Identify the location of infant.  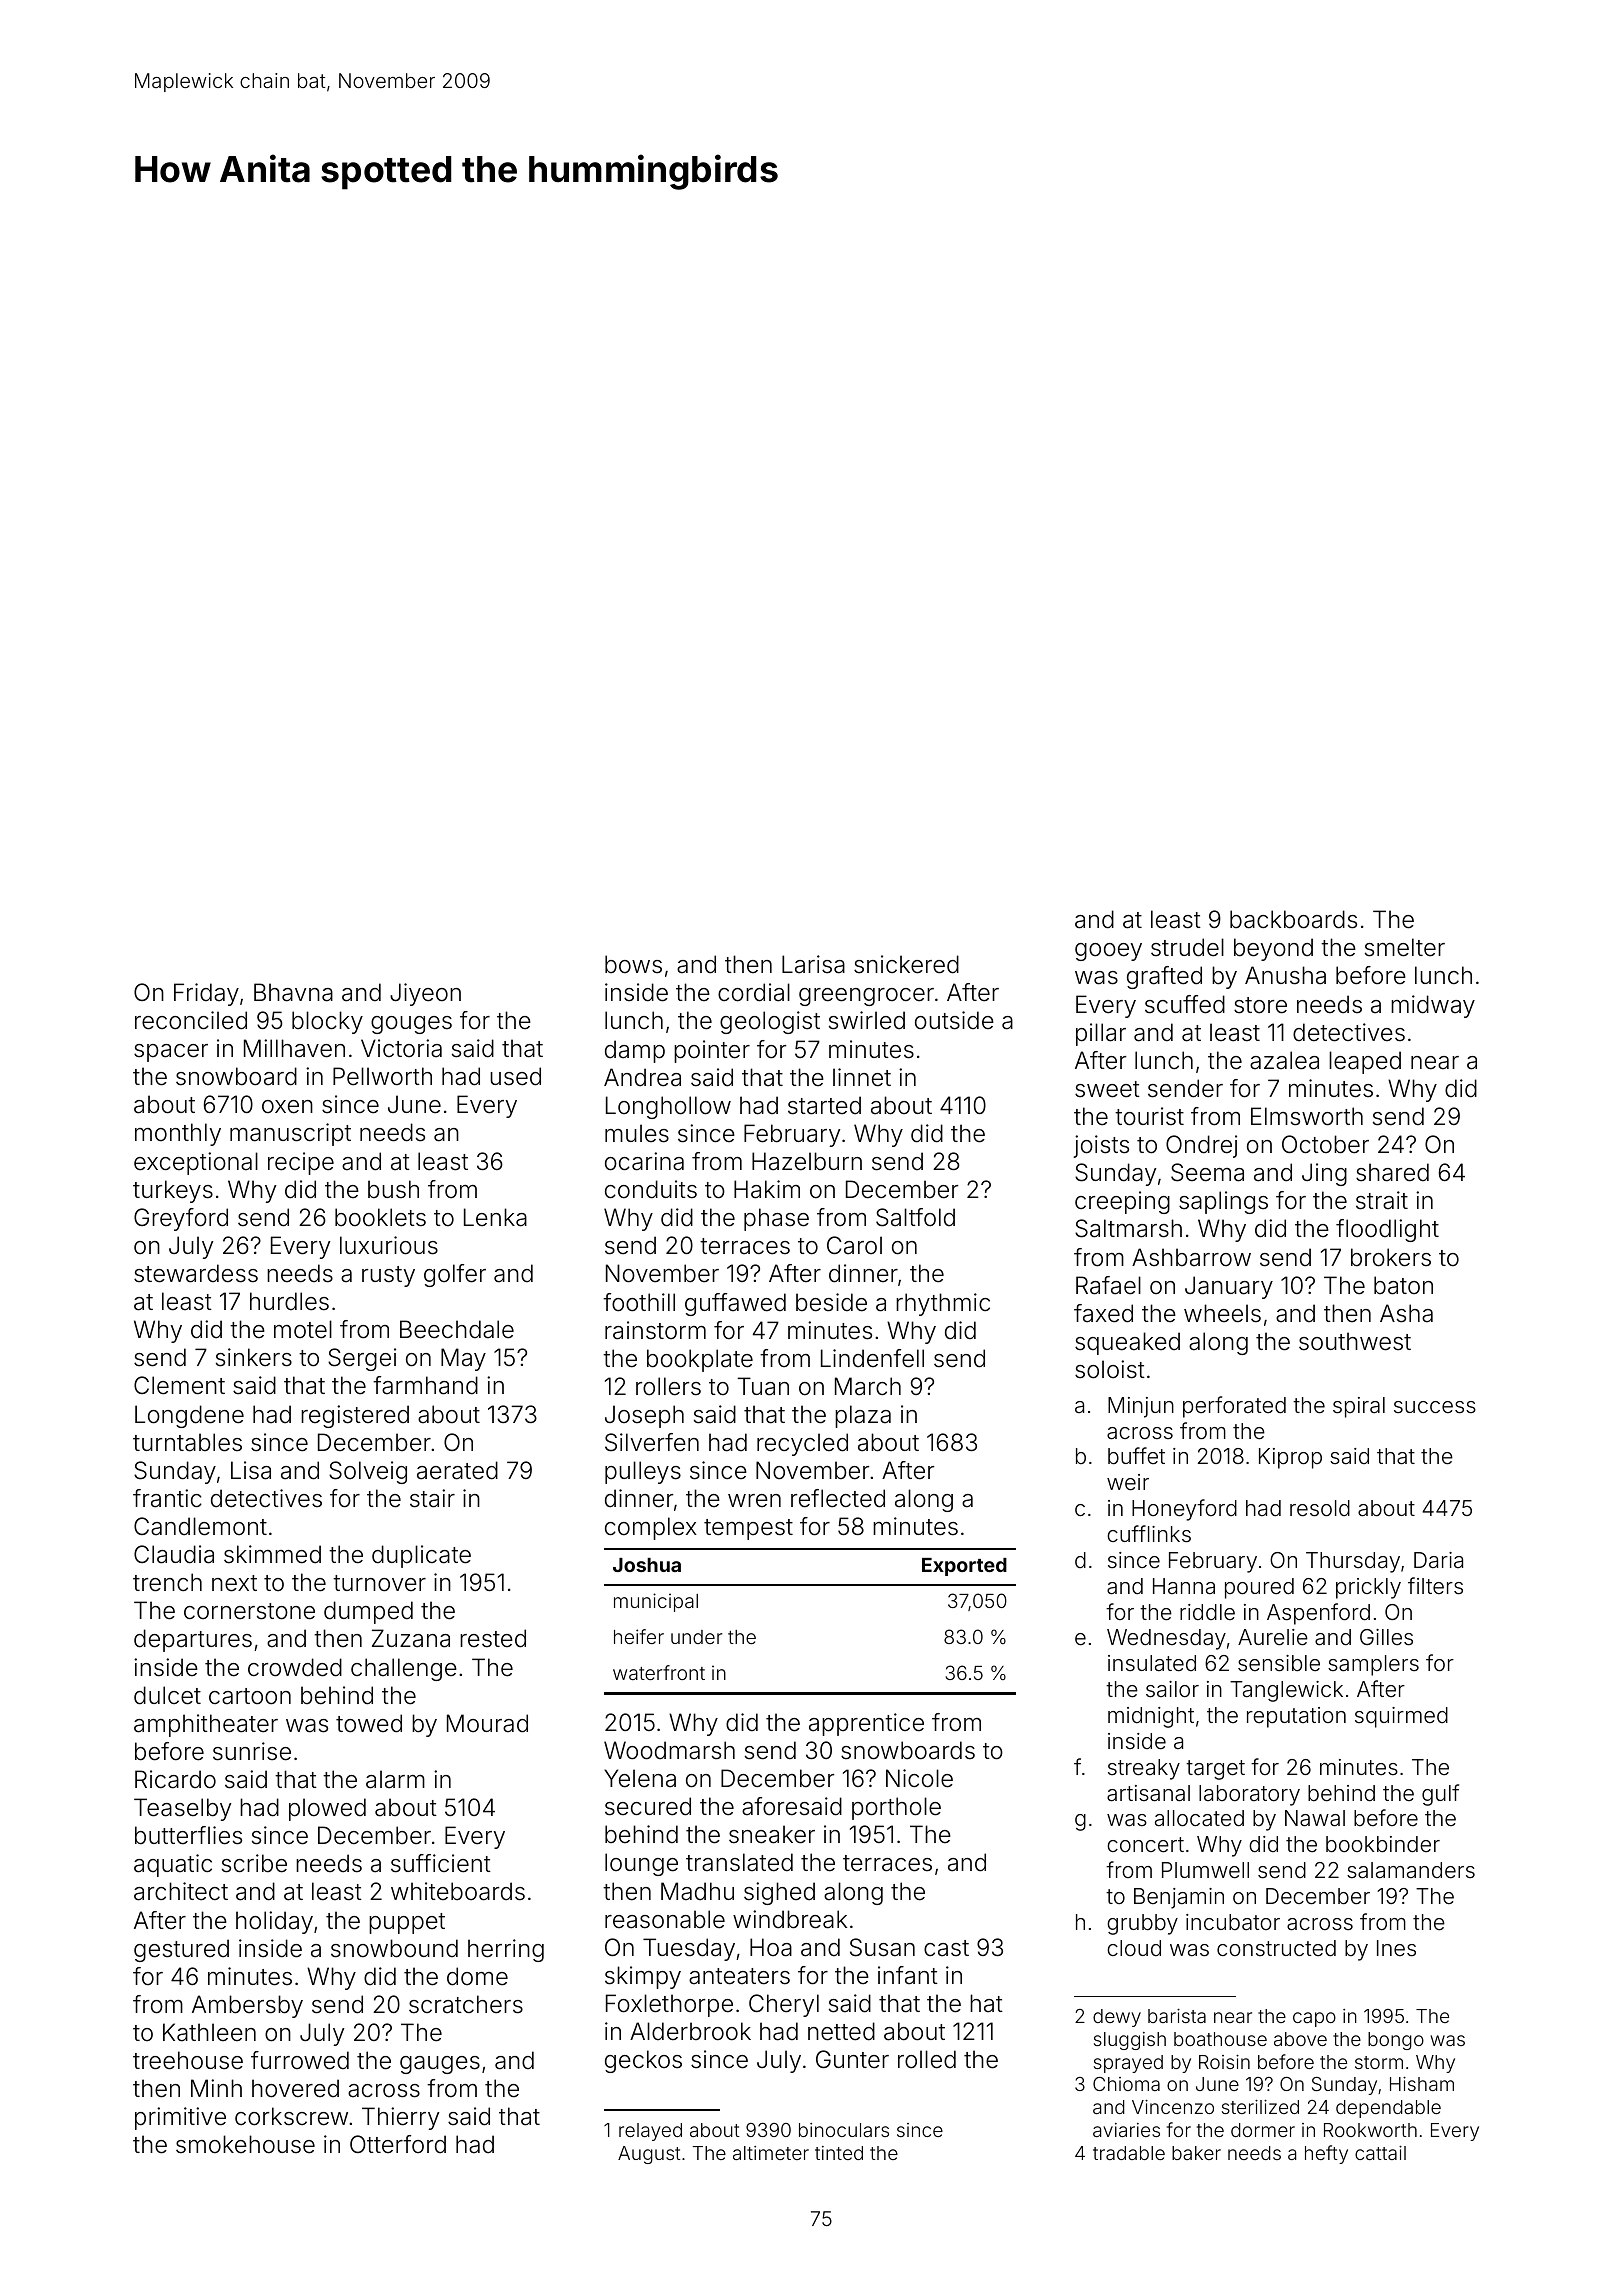
(908, 1975).
